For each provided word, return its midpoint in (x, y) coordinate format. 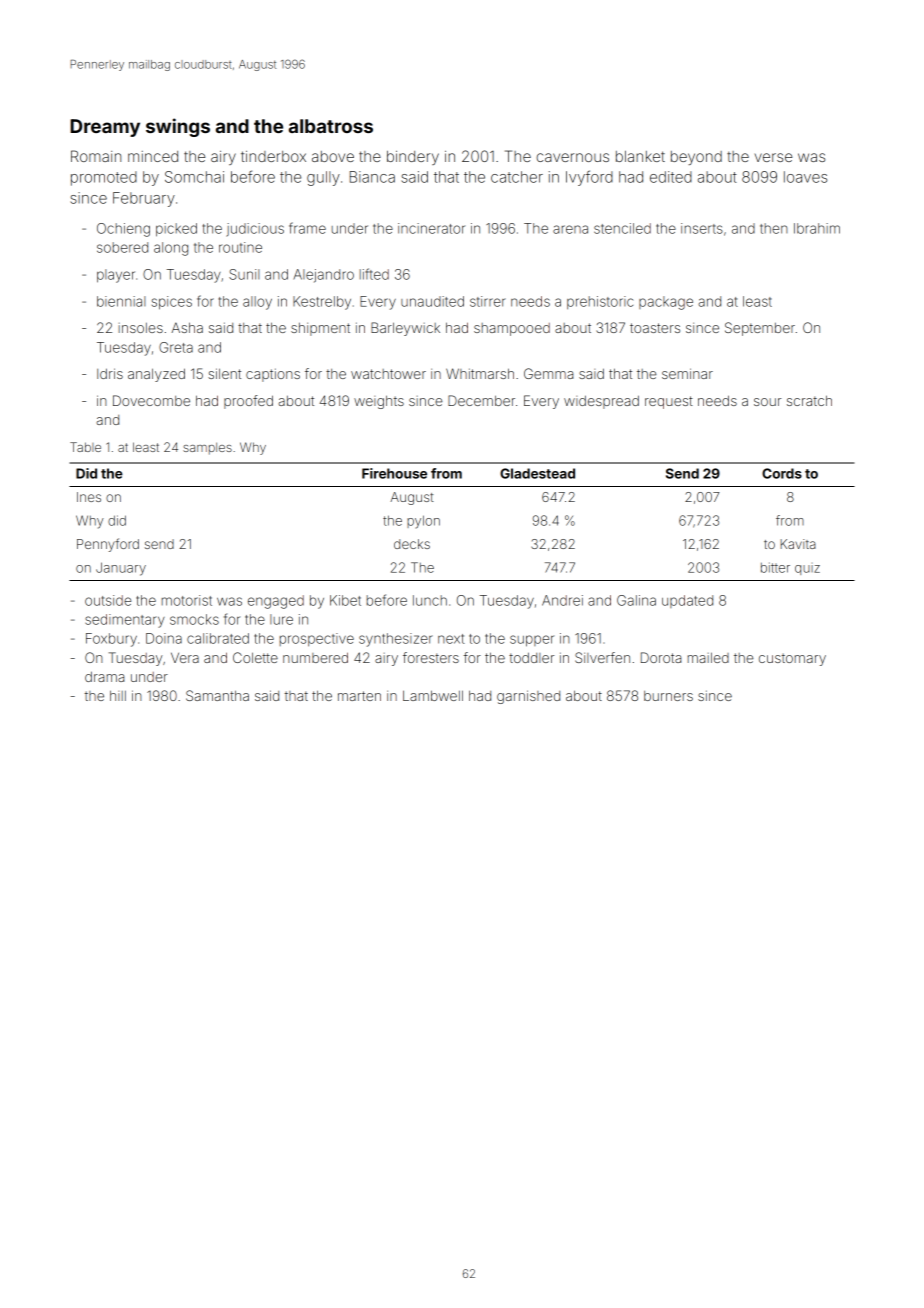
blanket (640, 156)
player (116, 276)
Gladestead (537, 473)
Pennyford (108, 545)
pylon (423, 522)
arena (570, 229)
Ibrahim (817, 228)
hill (118, 696)
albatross (331, 126)
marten (359, 696)
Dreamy (105, 128)
